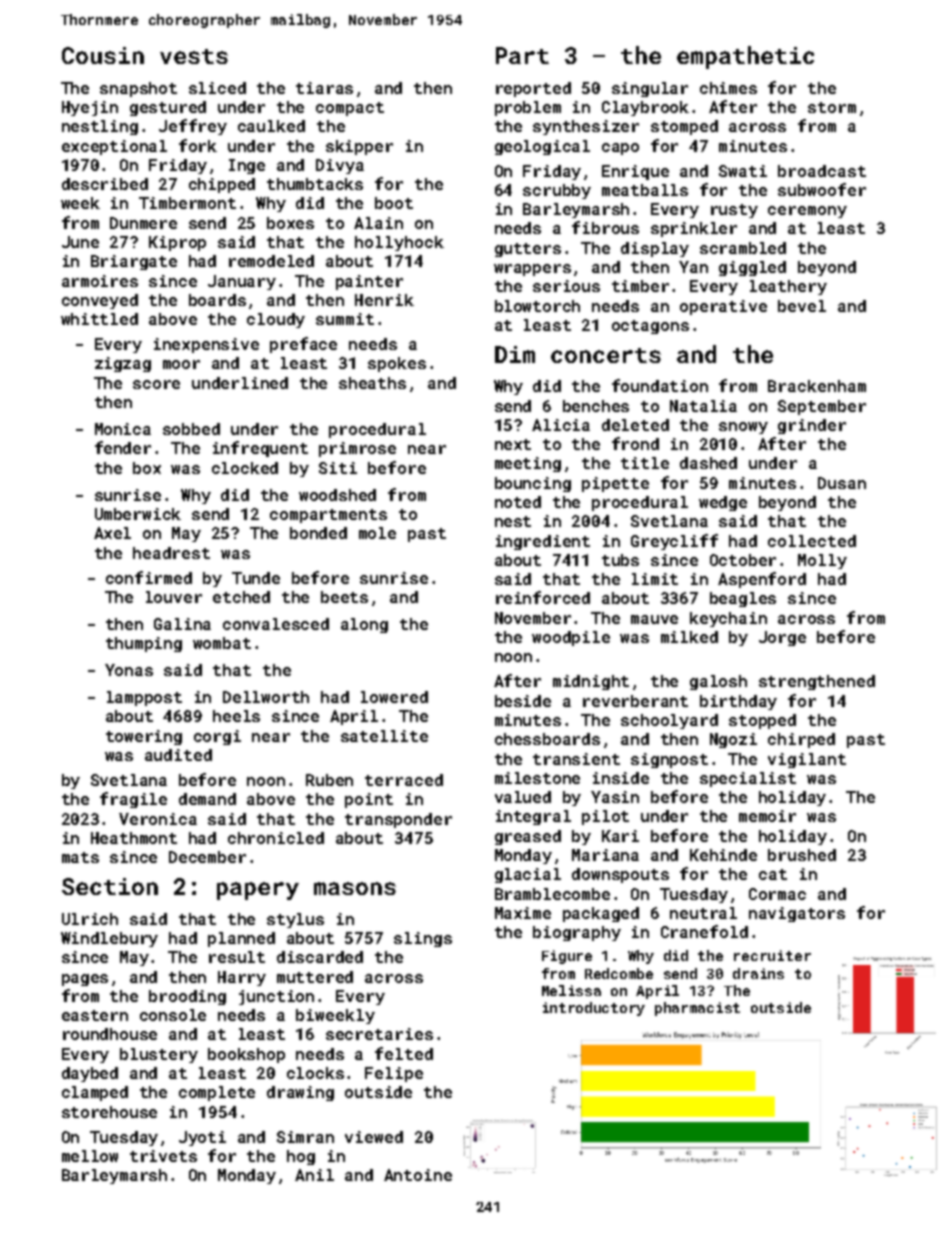 The width and height of the image is (952, 1233). What do you see at coordinates (423, 939) in the image?
I see `slings` at bounding box center [423, 939].
